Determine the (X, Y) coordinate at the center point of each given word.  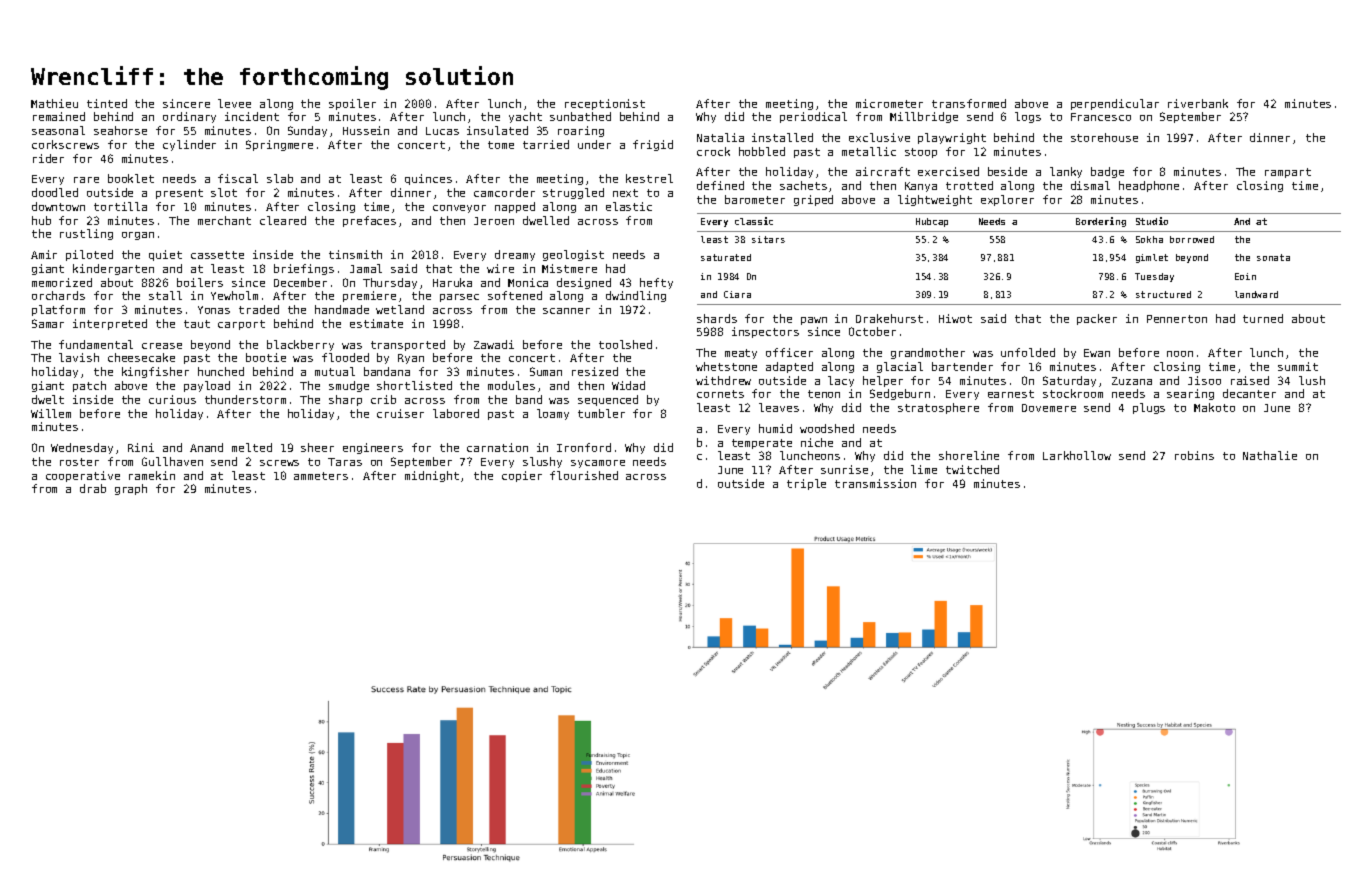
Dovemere (1049, 408)
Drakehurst (889, 318)
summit (1298, 366)
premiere (369, 296)
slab (280, 178)
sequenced (608, 400)
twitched (972, 469)
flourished (584, 475)
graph (131, 489)
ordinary (189, 117)
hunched (221, 371)
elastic (629, 206)
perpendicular (1115, 104)
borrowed (1192, 239)
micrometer (889, 103)
